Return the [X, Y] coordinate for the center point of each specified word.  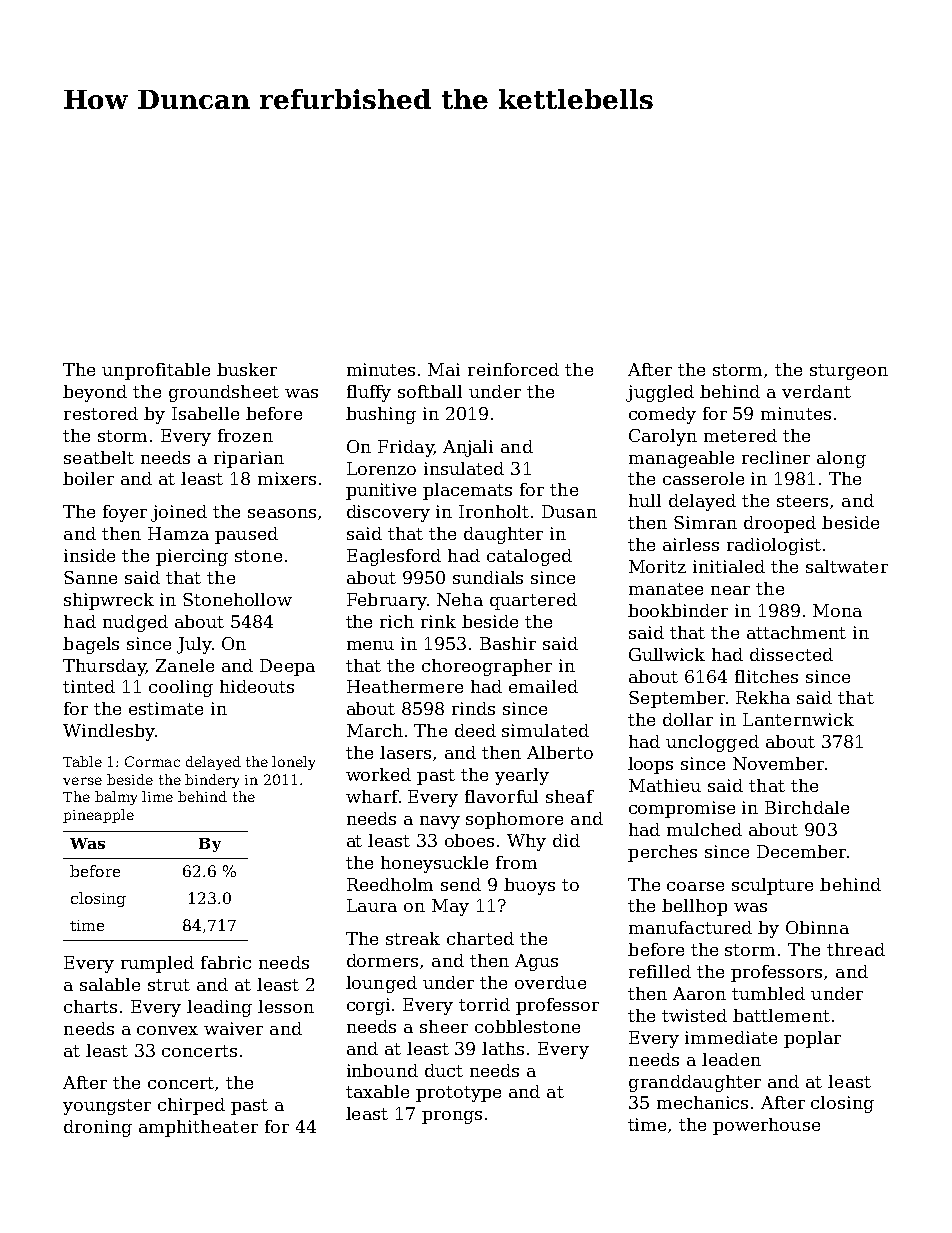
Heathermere [405, 686]
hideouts [257, 686]
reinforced [513, 369]
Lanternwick [798, 719]
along [841, 459]
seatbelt [99, 457]
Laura [372, 905]
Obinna [817, 927]
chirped [191, 1106]
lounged [381, 984]
